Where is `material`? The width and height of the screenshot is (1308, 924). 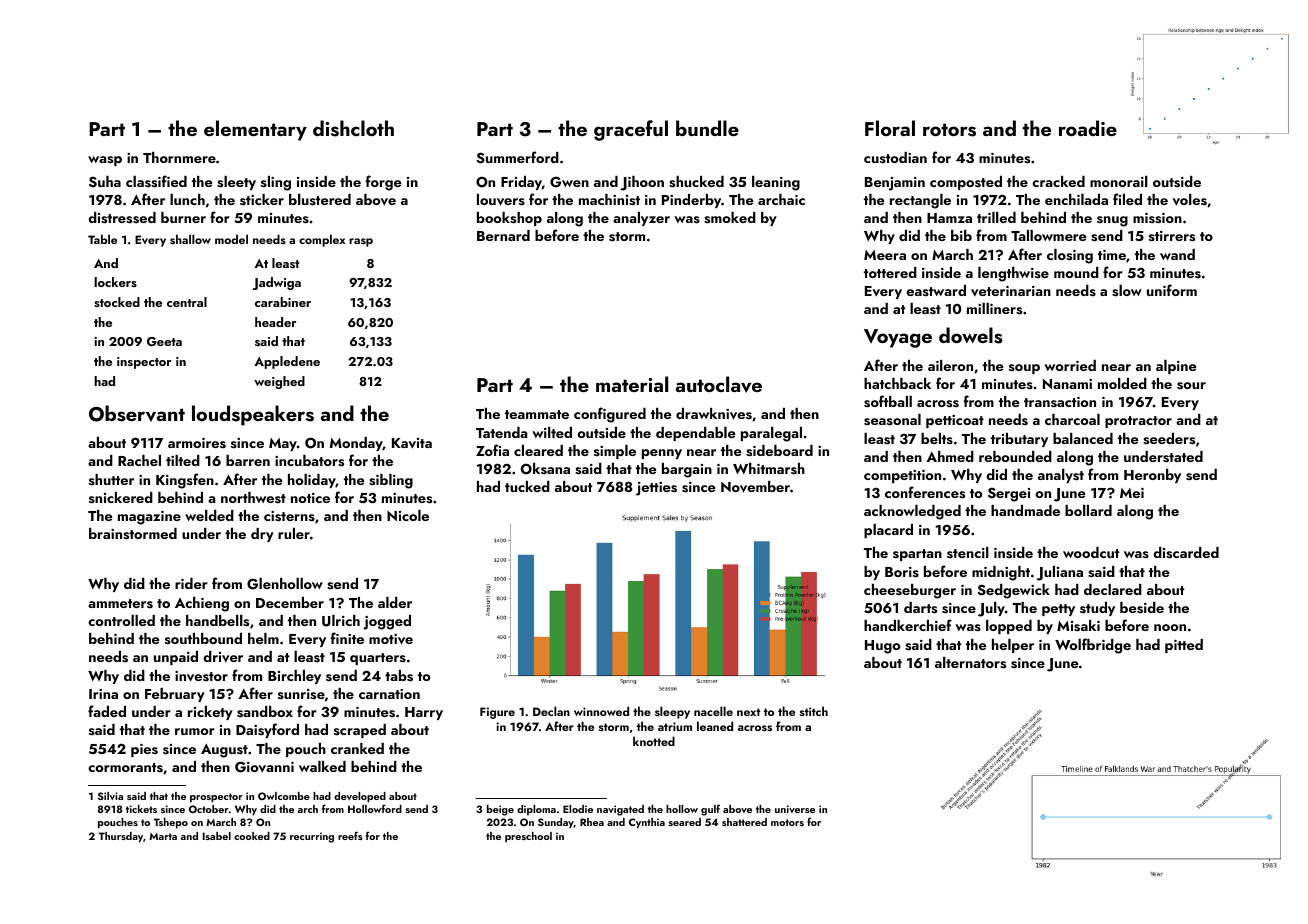 material is located at coordinates (632, 384).
